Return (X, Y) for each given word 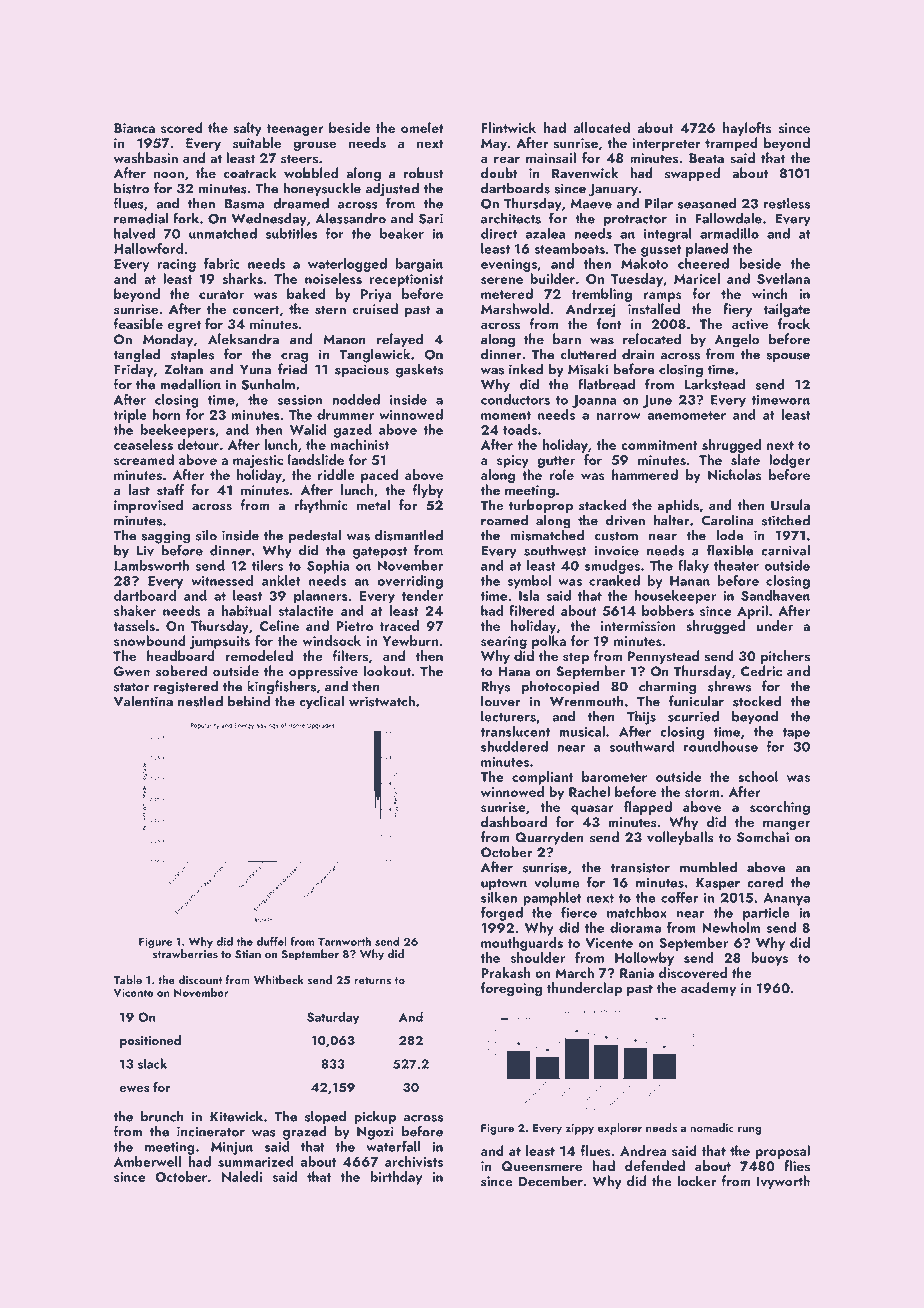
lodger (789, 461)
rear (507, 159)
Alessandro (350, 218)
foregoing (511, 989)
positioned (150, 1041)
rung (750, 1130)
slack (152, 1063)
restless (786, 203)
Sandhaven (775, 595)
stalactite (306, 610)
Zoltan (183, 369)
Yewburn (410, 640)
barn (567, 339)
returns (372, 981)
